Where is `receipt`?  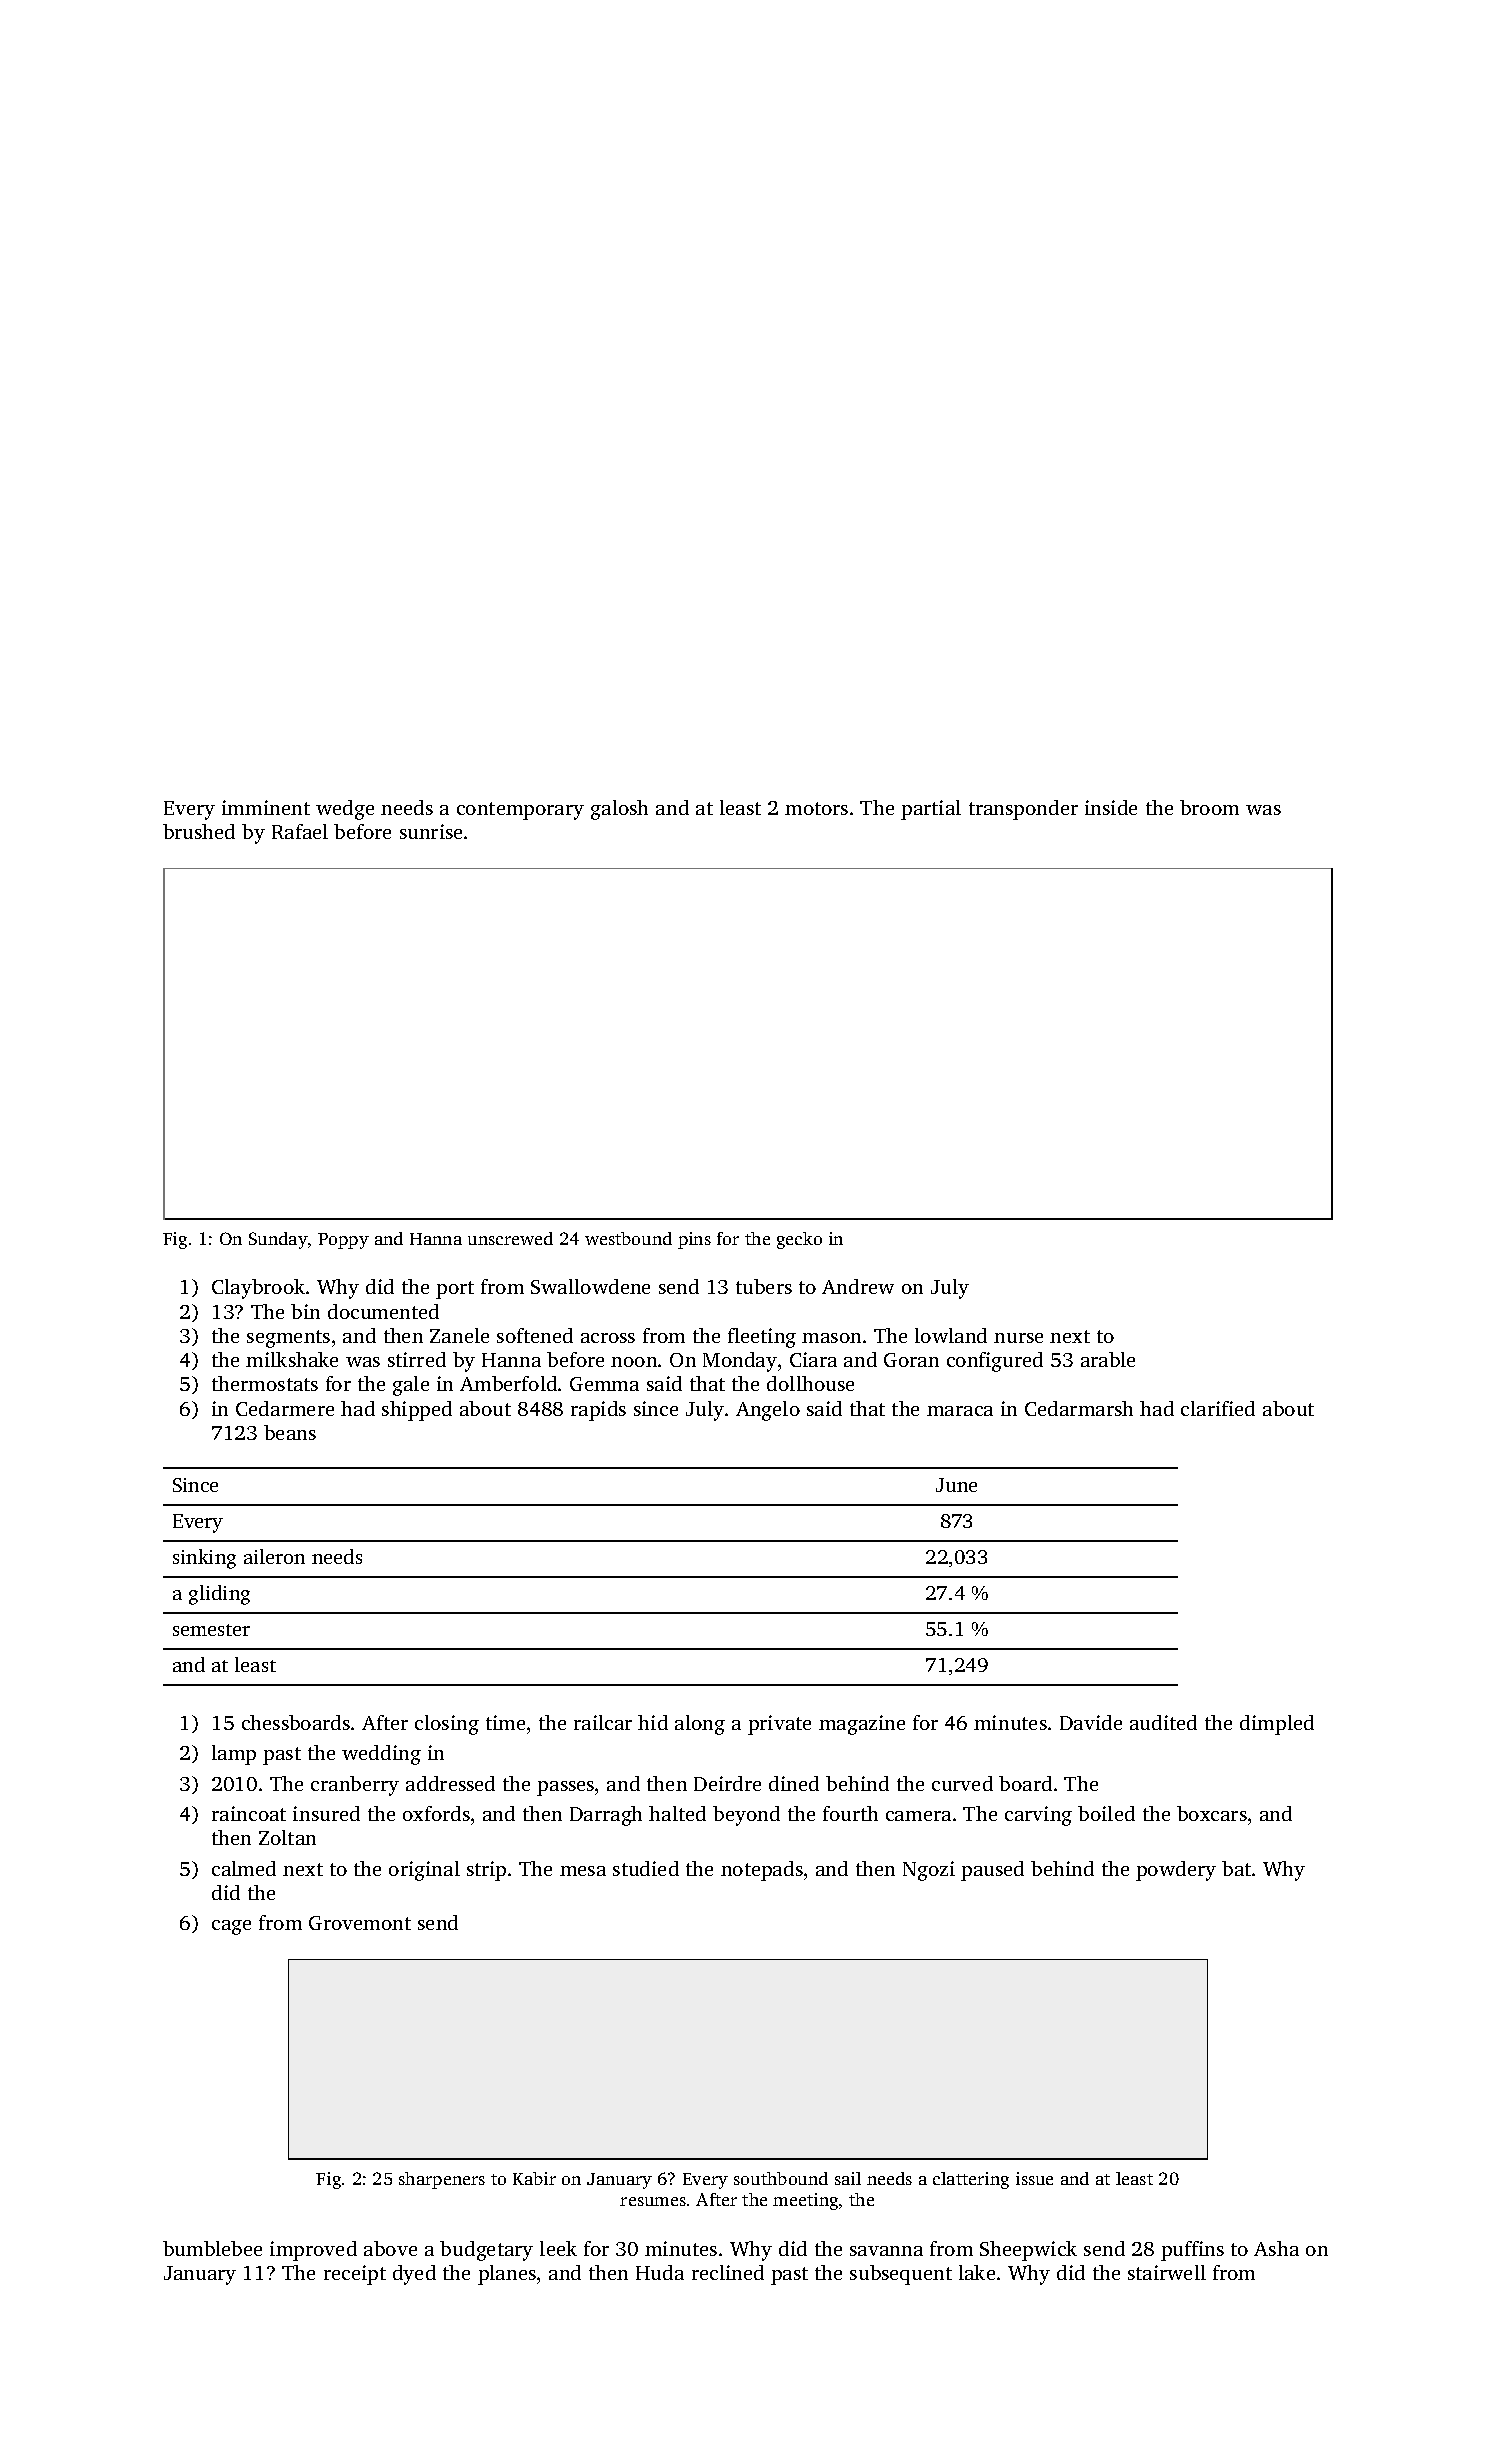 receipt is located at coordinates (355, 2275).
